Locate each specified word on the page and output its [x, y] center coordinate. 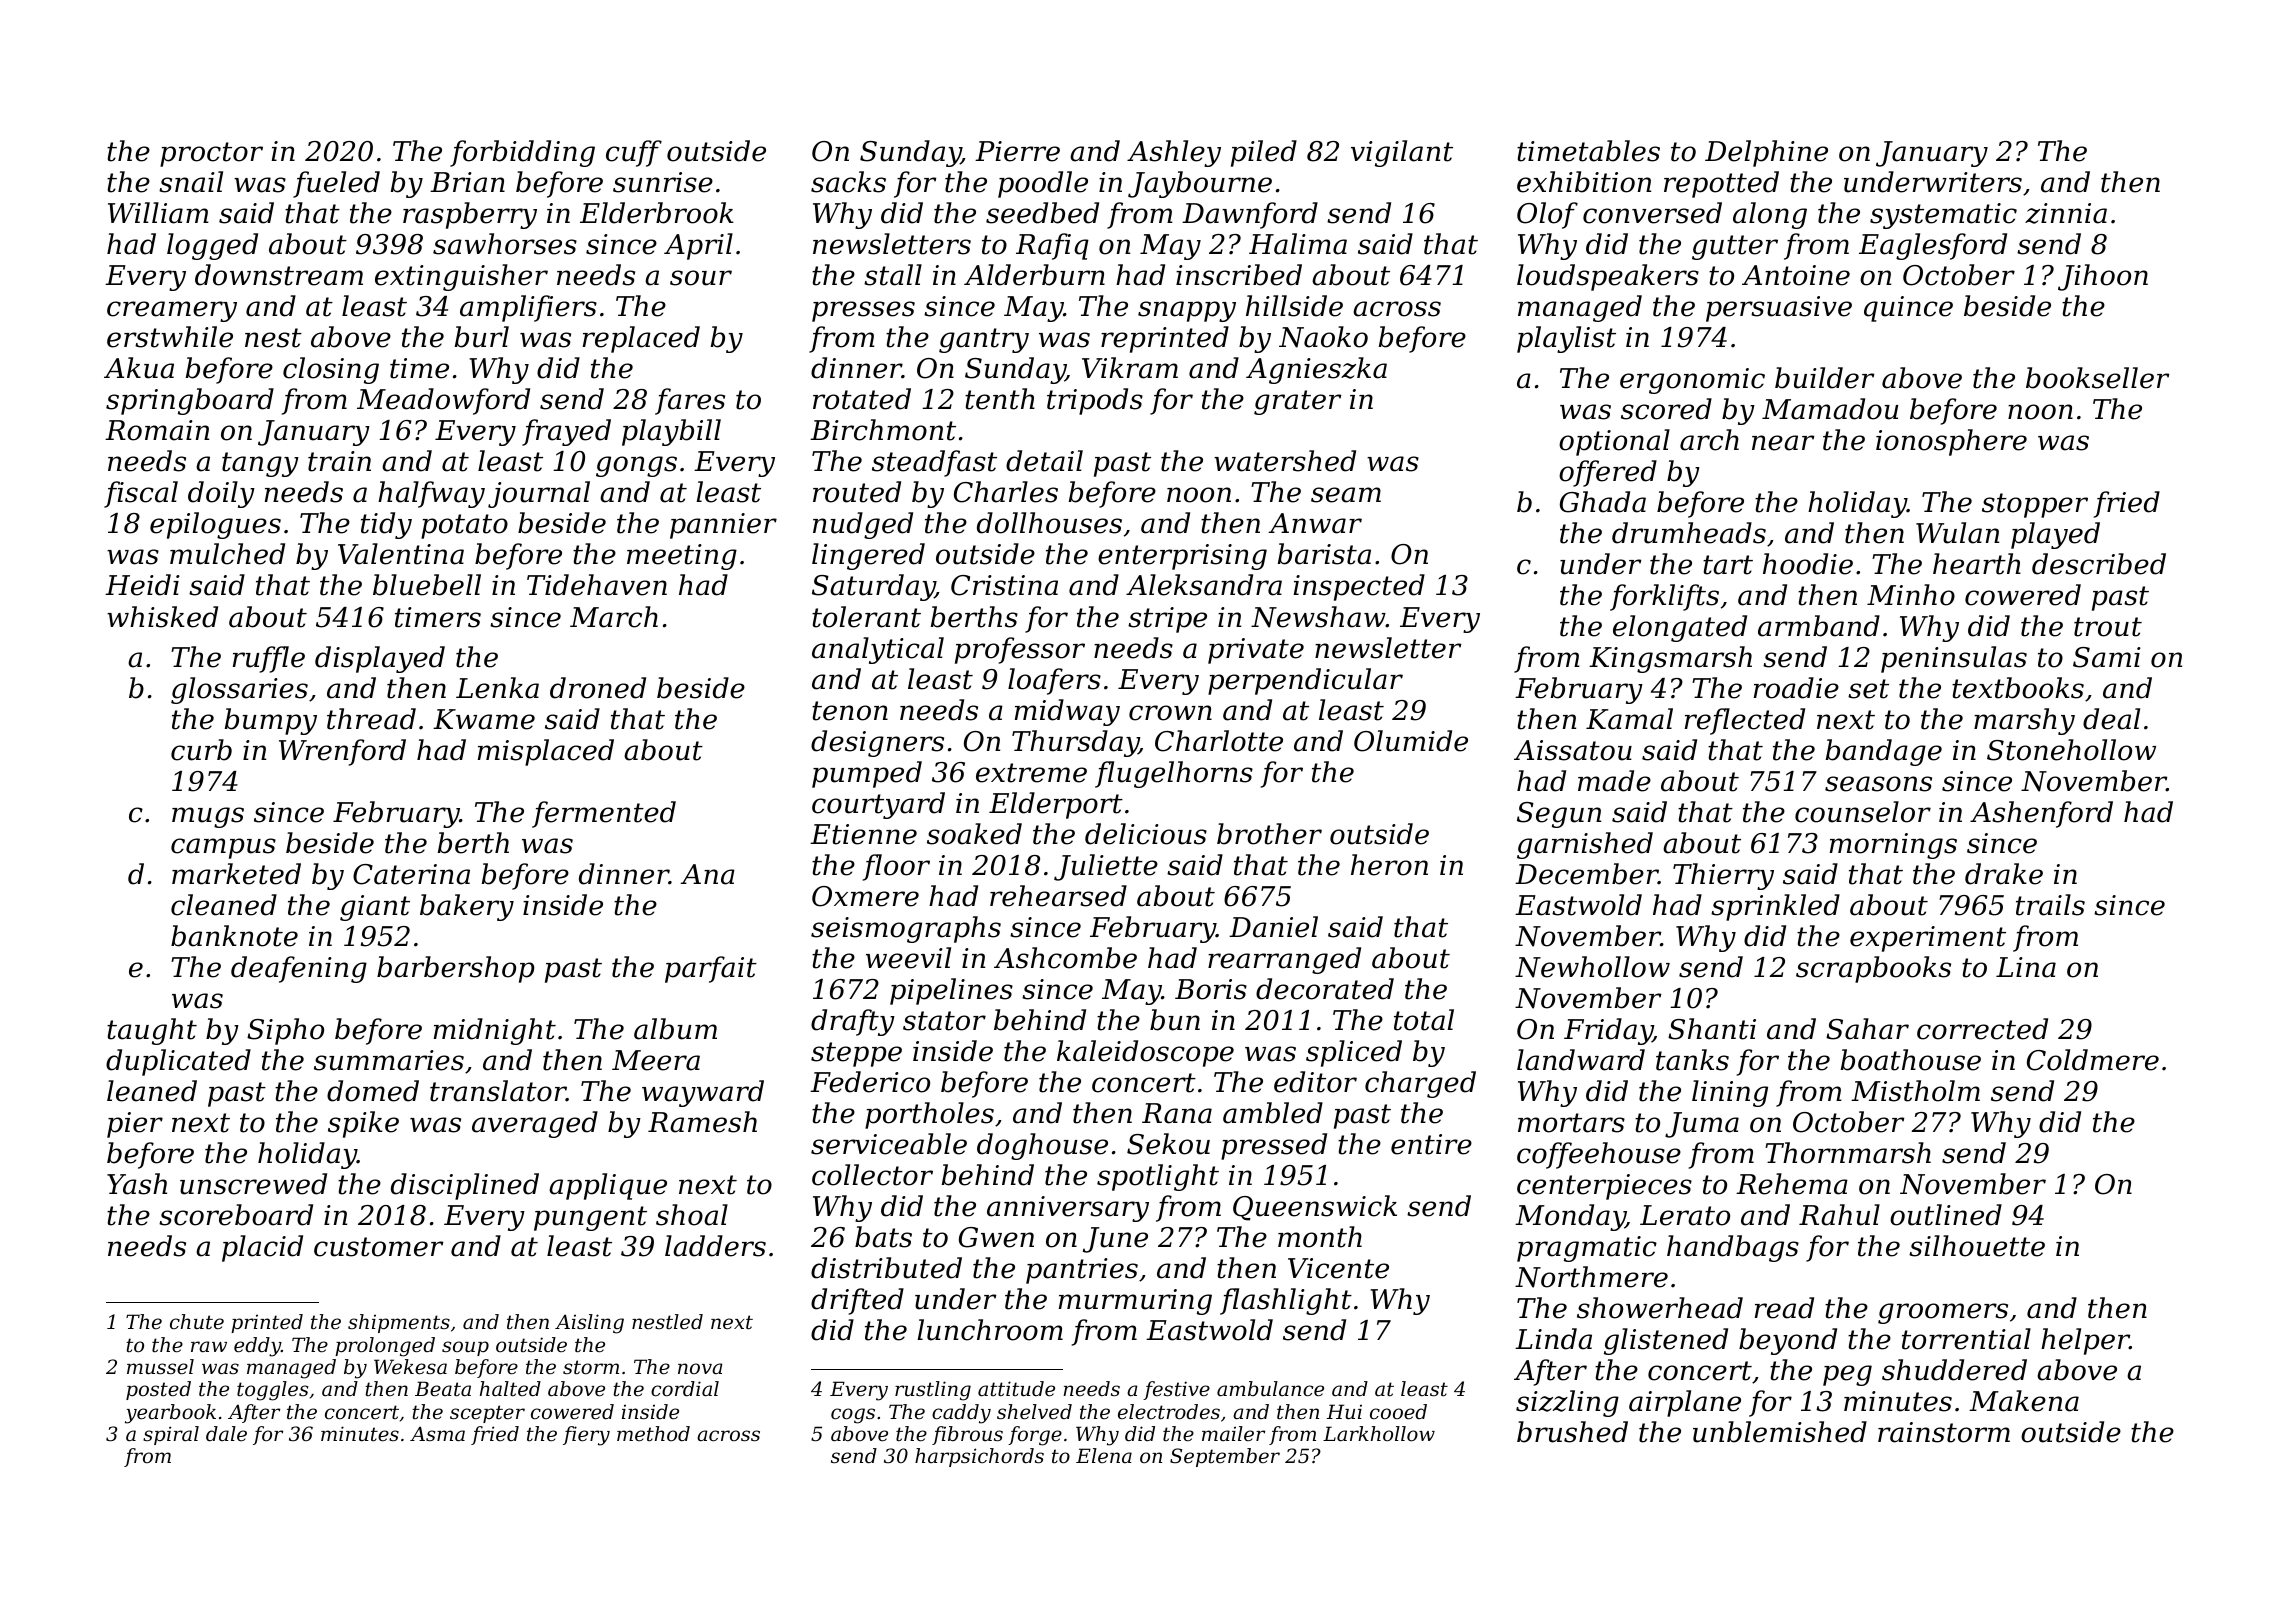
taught [152, 1031]
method [653, 1433]
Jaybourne [1200, 184]
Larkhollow [1379, 1434]
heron [1389, 865]
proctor [211, 154]
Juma [1702, 1125]
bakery [467, 907]
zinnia [2066, 213]
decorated [1325, 989]
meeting [682, 557]
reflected [1745, 721]
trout [2108, 627]
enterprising [1182, 557]
